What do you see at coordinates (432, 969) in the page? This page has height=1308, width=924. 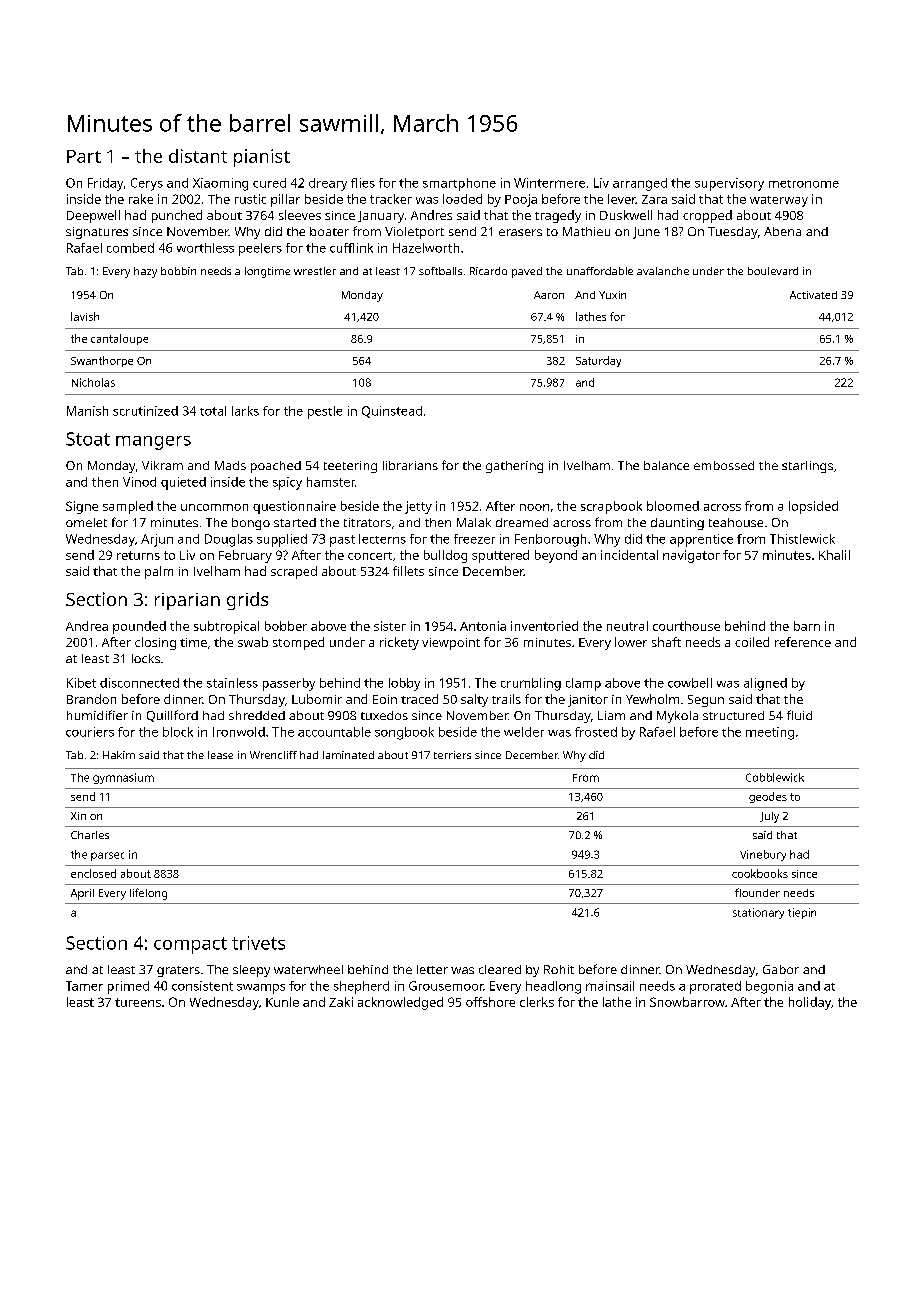 I see `letter` at bounding box center [432, 969].
